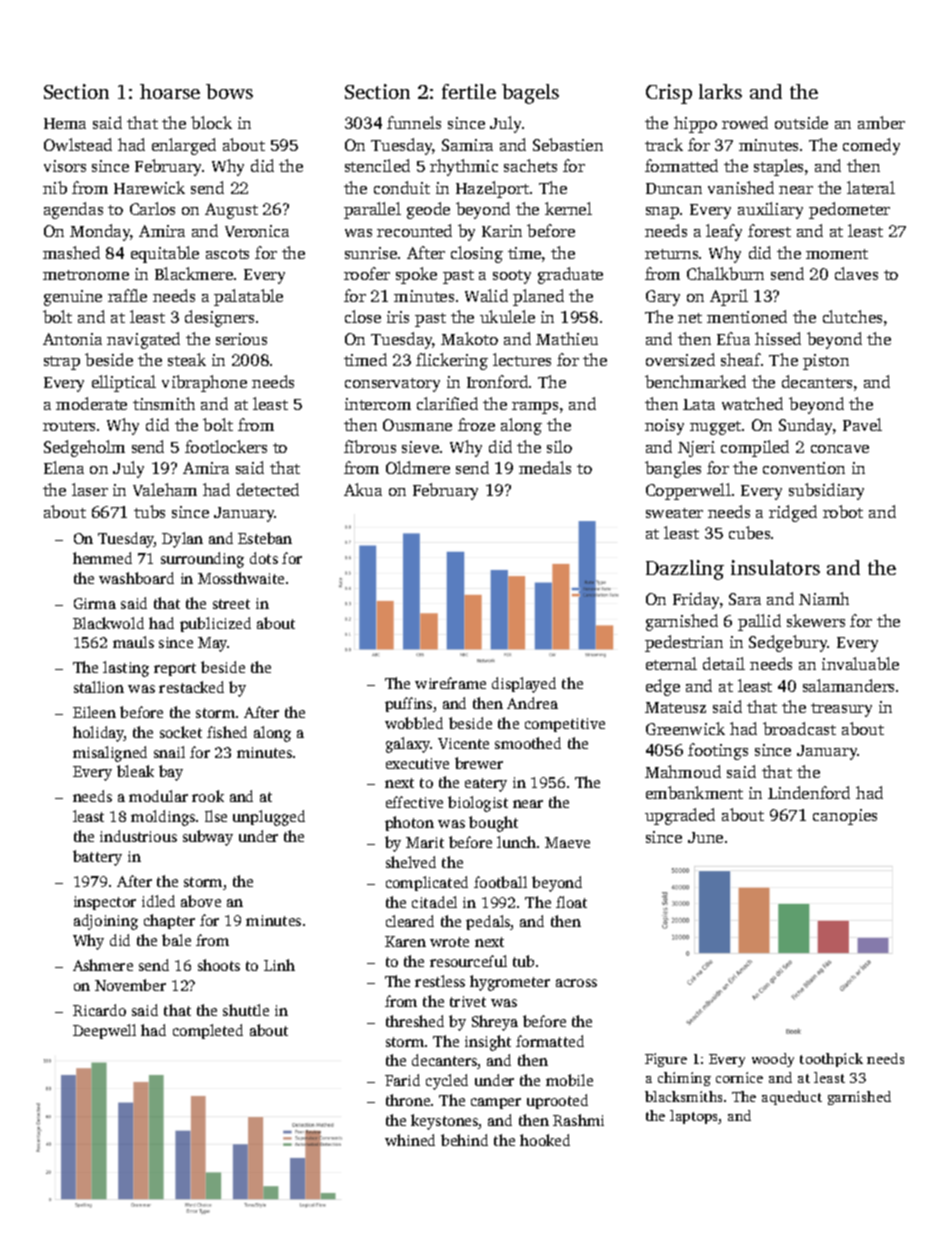 Image resolution: width=952 pixels, height=1233 pixels. Describe the element at coordinates (524, 685) in the screenshot. I see `displayed` at that location.
